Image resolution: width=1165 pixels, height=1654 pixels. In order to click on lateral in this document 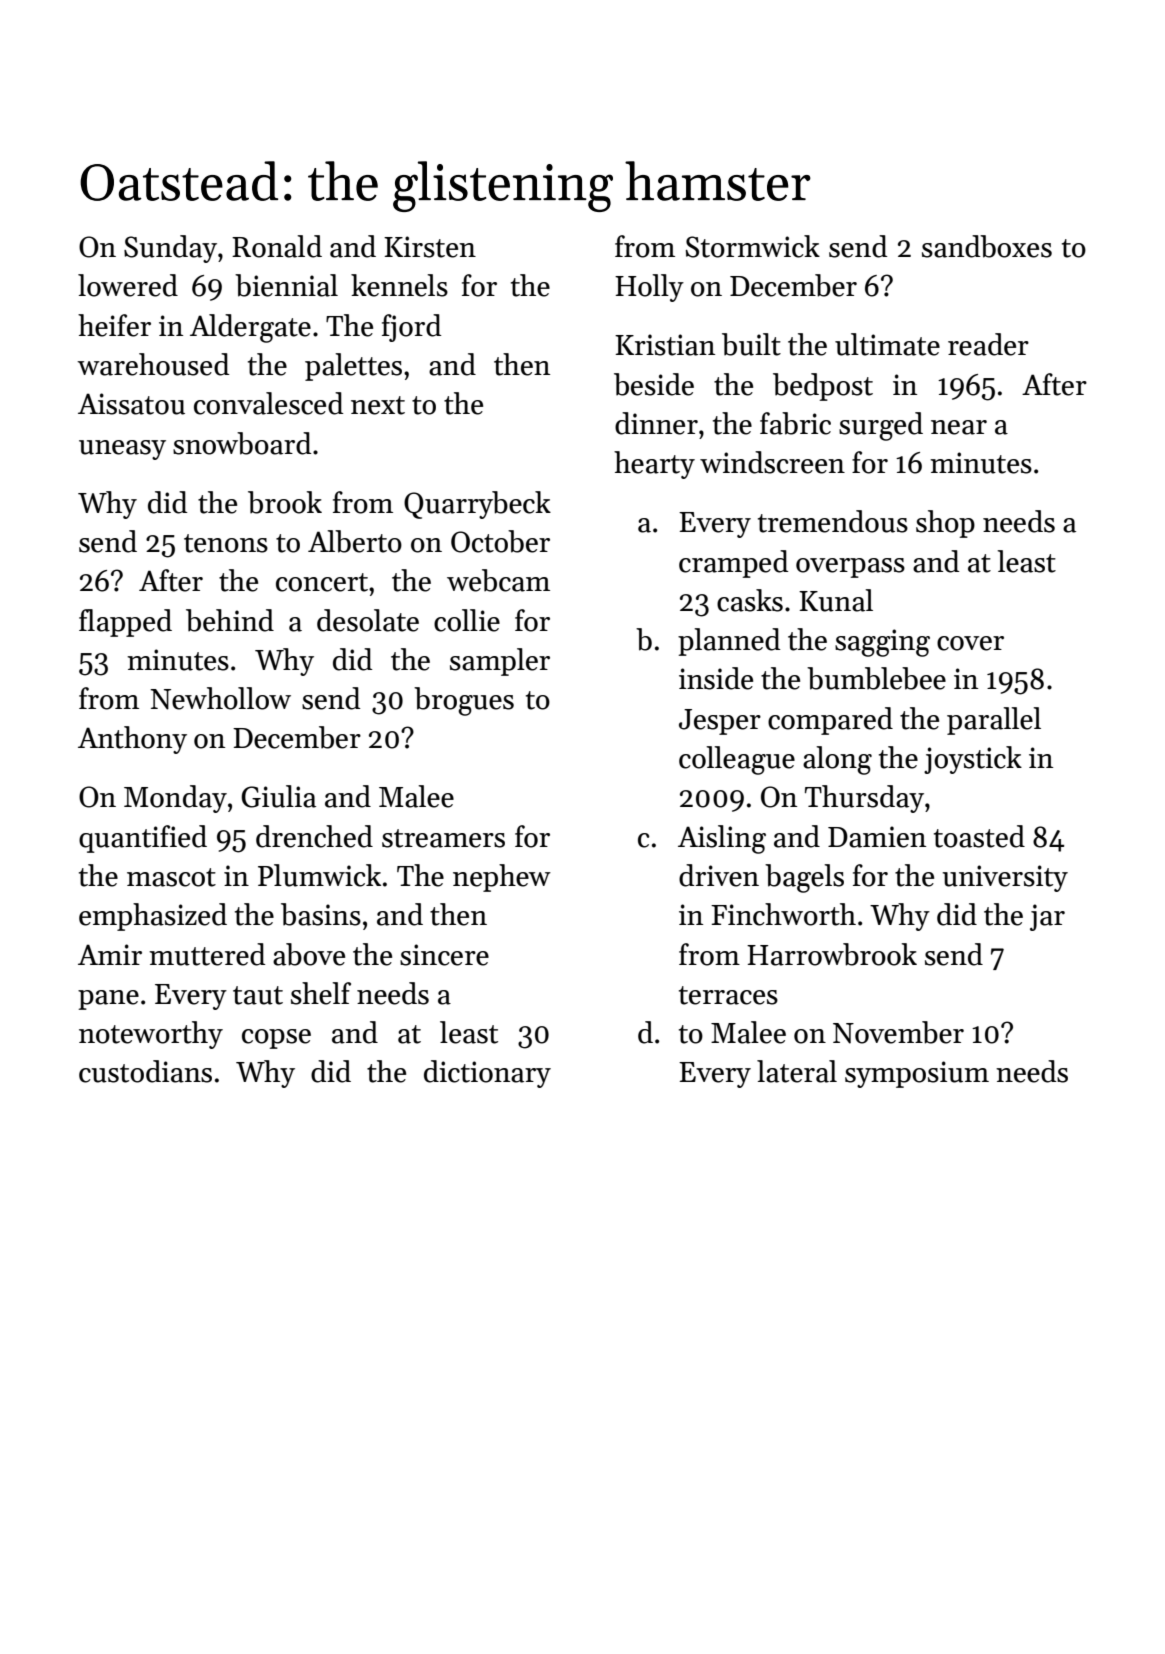, I will do `click(797, 1071)`.
